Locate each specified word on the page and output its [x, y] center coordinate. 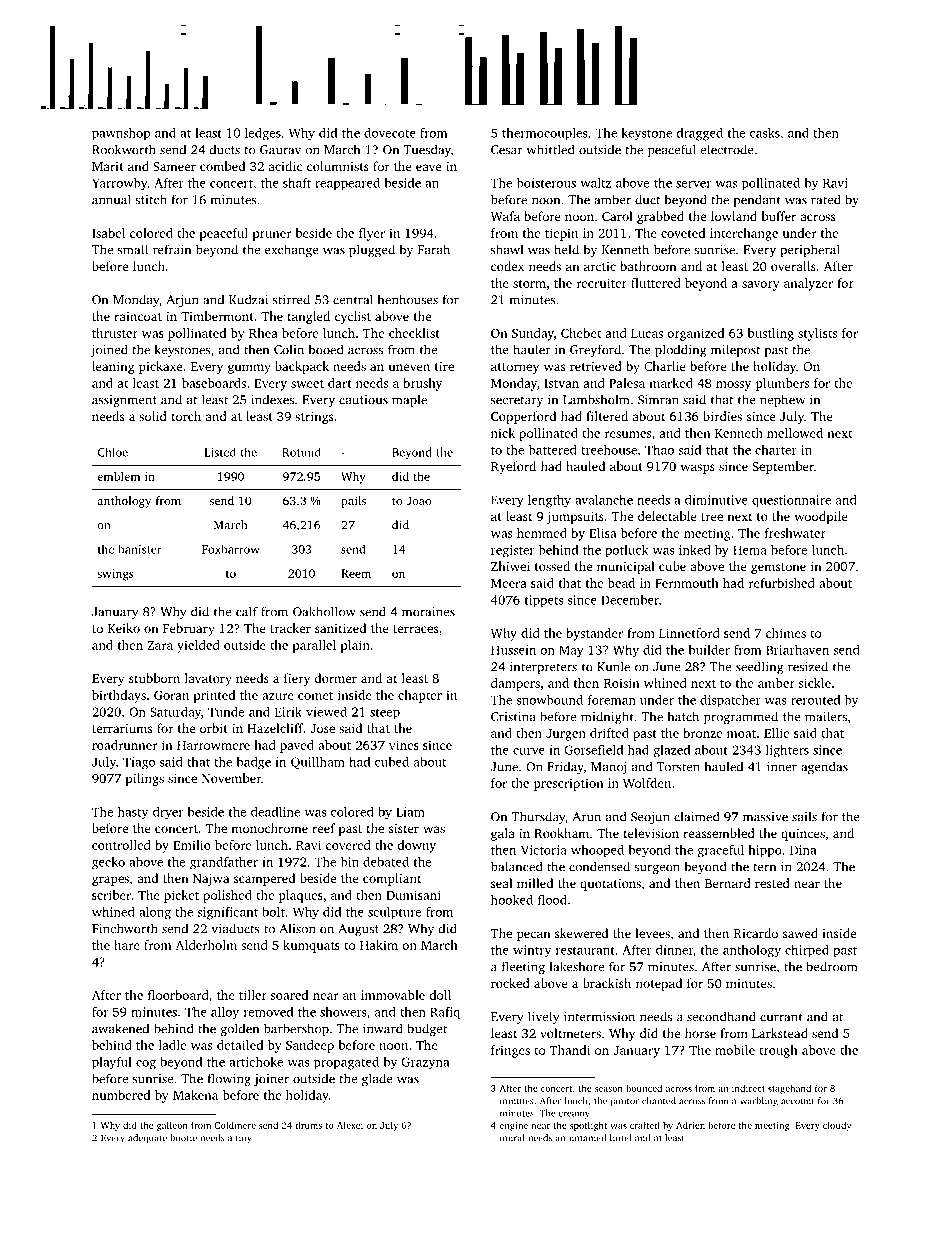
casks [765, 133]
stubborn [154, 678]
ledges [263, 134]
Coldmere [235, 1125]
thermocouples [545, 134]
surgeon [657, 869]
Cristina [513, 717]
